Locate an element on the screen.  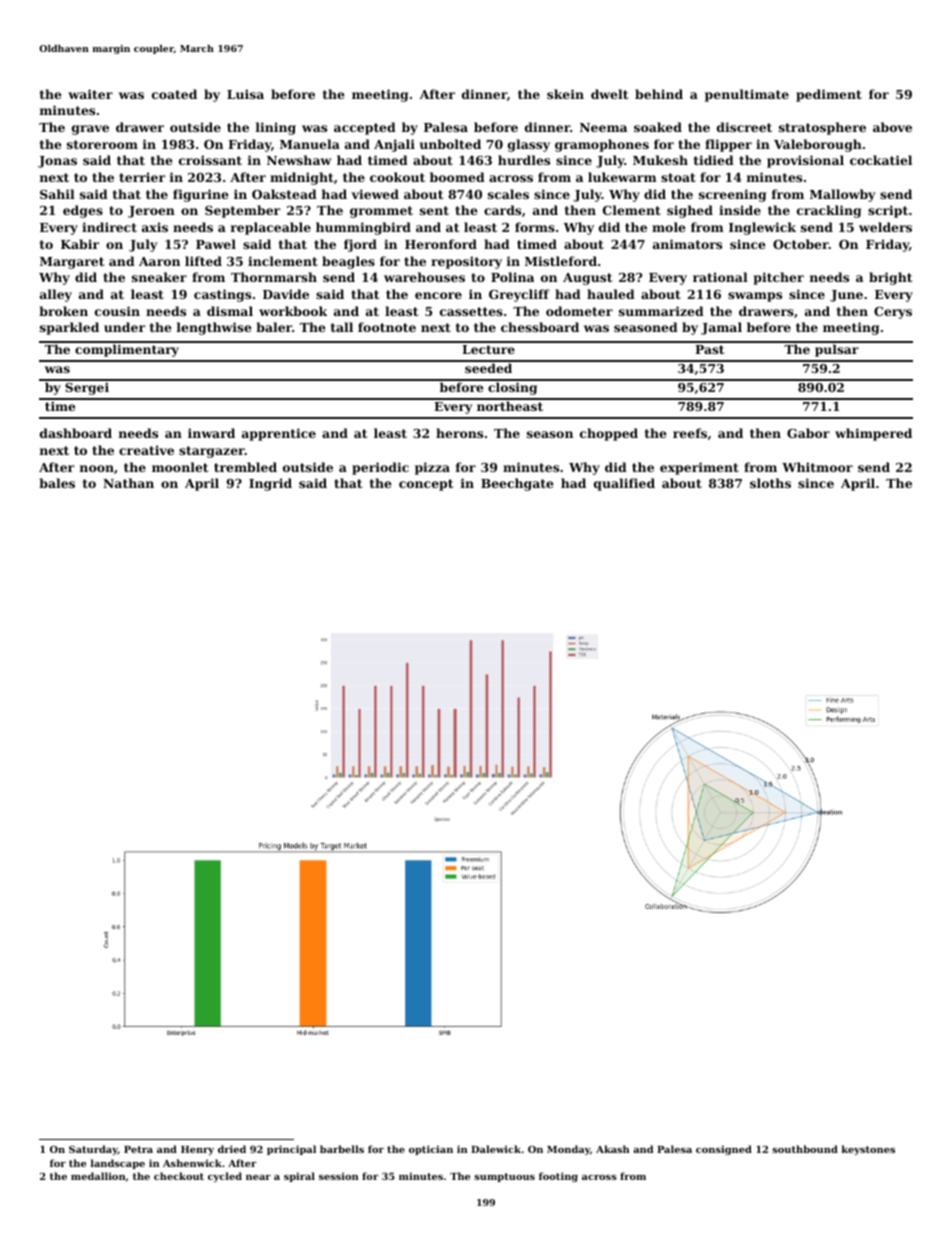
pizza is located at coordinates (432, 468).
